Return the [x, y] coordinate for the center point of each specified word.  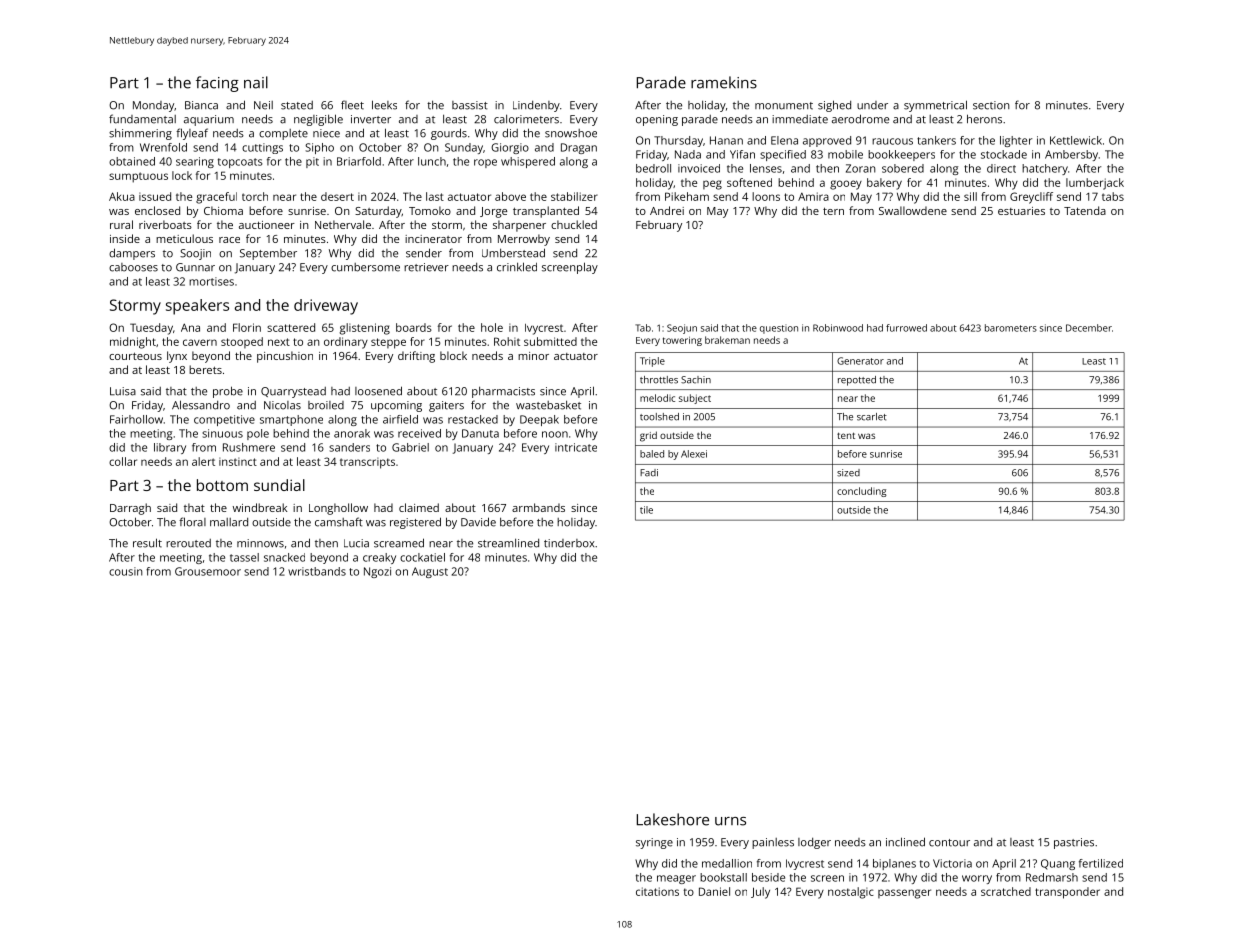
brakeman [727, 340]
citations [657, 891]
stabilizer [574, 196]
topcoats [240, 163]
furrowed [906, 328]
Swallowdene [913, 210]
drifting [416, 357]
